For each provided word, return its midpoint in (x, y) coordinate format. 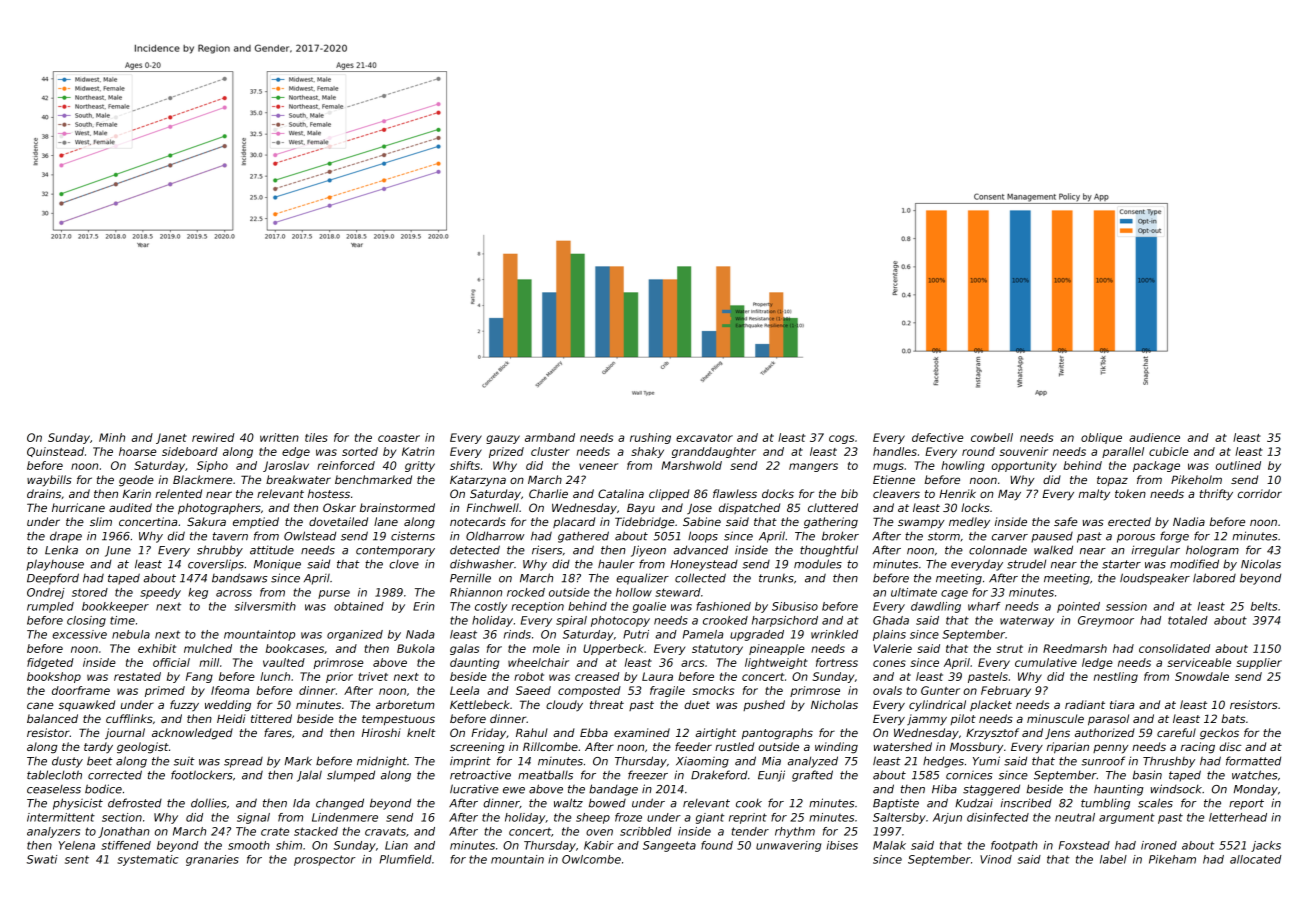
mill (209, 662)
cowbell (992, 437)
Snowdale (1202, 676)
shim (289, 845)
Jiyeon (648, 551)
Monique (277, 565)
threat (607, 704)
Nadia (1189, 521)
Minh (112, 437)
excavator (704, 438)
